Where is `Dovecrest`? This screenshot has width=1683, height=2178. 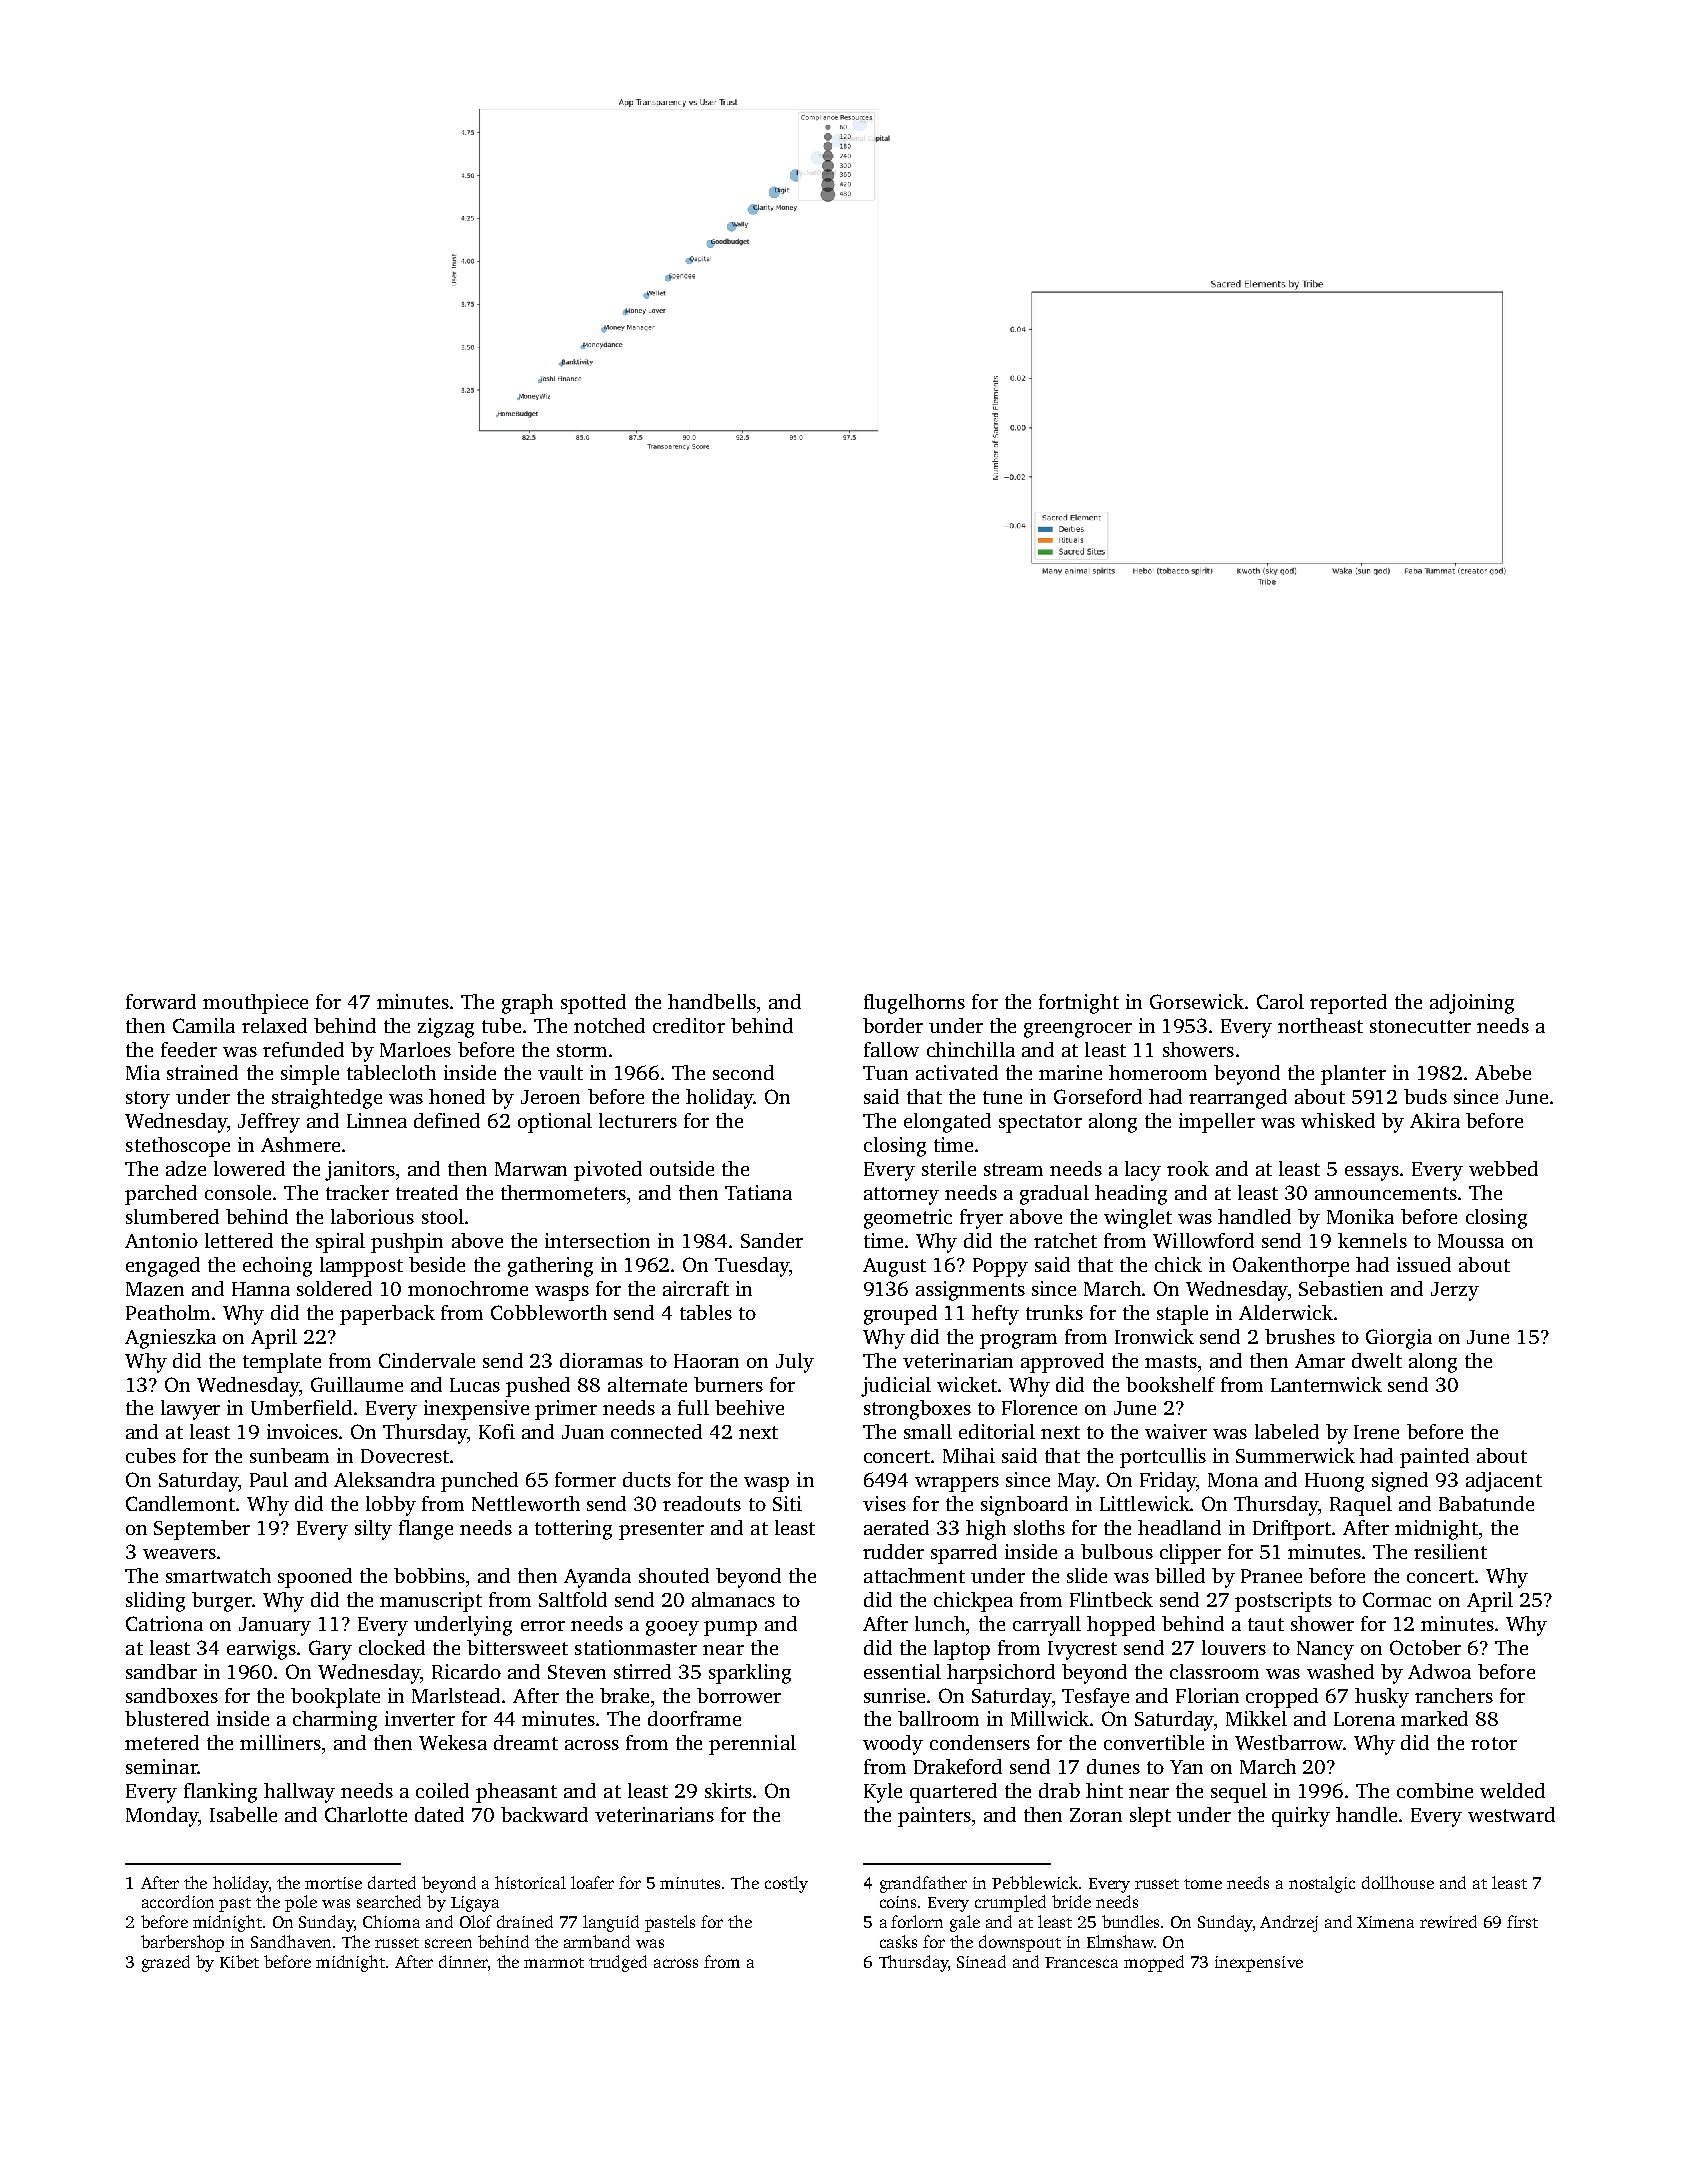
Dovecrest is located at coordinates (405, 1456).
